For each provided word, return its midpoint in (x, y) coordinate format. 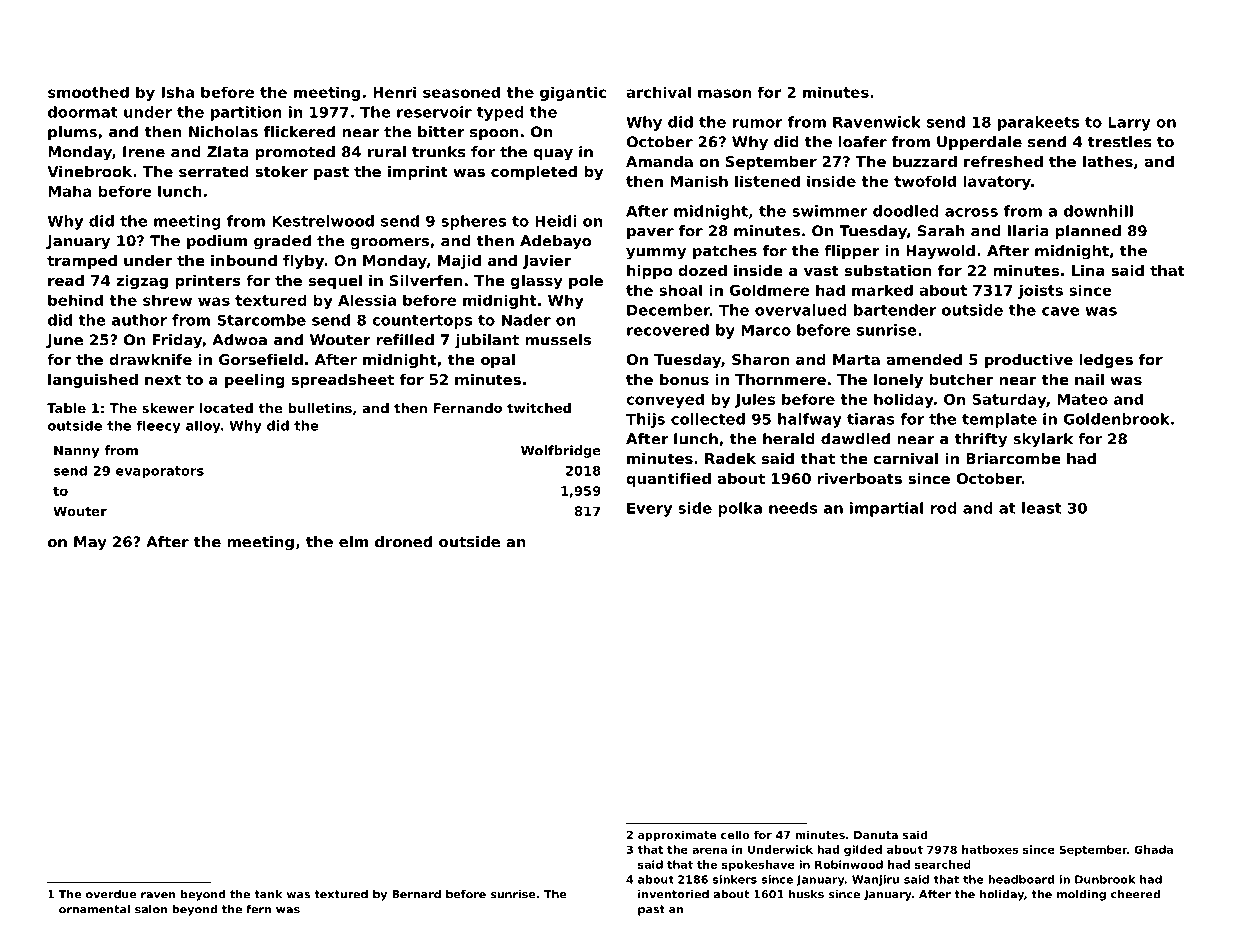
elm (353, 542)
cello (735, 834)
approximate (677, 836)
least (1042, 508)
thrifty (980, 440)
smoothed (88, 92)
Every (649, 509)
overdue (111, 894)
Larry (1129, 123)
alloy (203, 427)
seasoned (461, 92)
